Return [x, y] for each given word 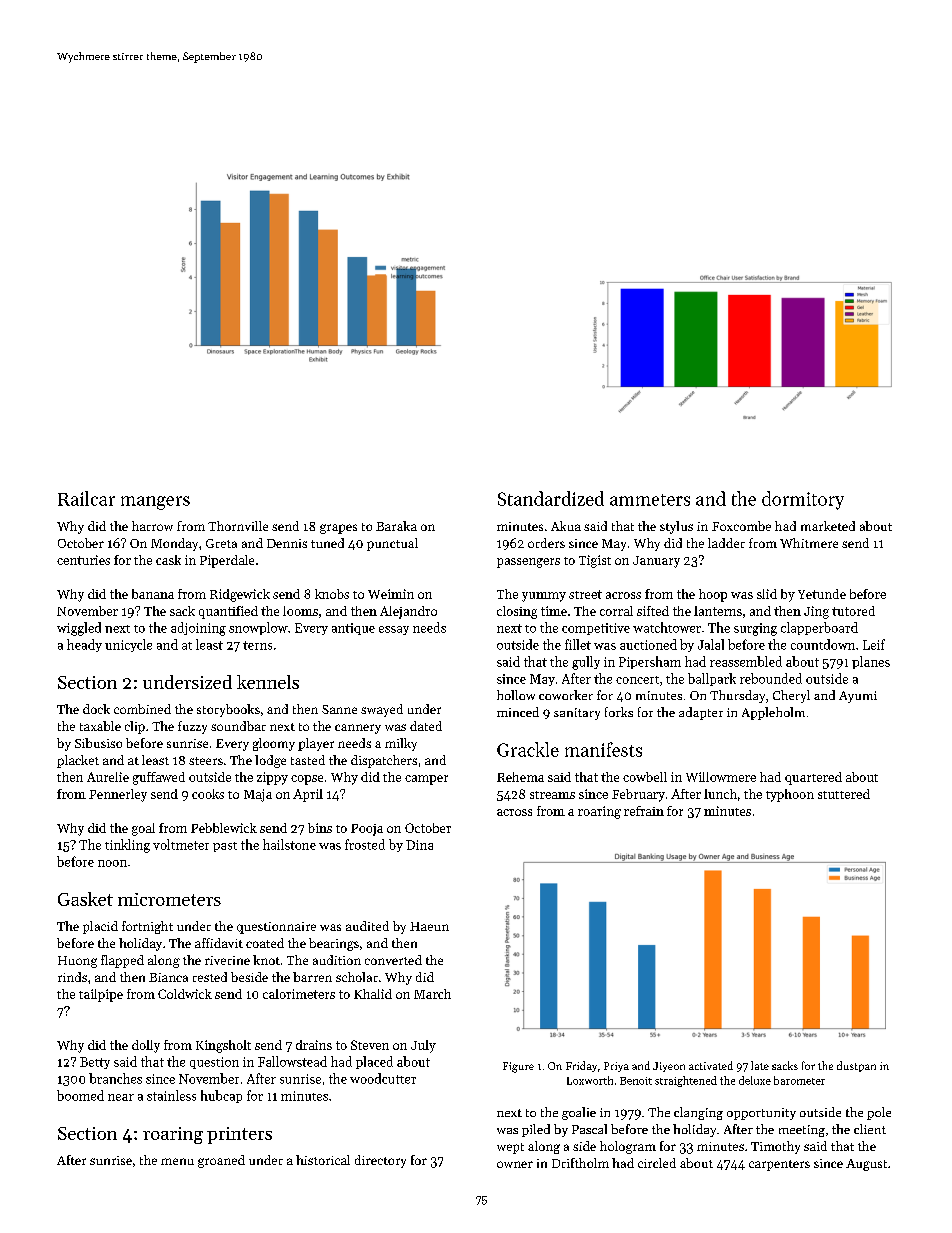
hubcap [221, 1096]
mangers [155, 503]
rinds [72, 977]
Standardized [551, 498]
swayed [382, 710]
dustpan [856, 1066]
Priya [616, 1067]
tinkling [127, 846]
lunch [720, 794]
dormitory [803, 500]
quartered [813, 778]
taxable [100, 726]
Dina [419, 845]
